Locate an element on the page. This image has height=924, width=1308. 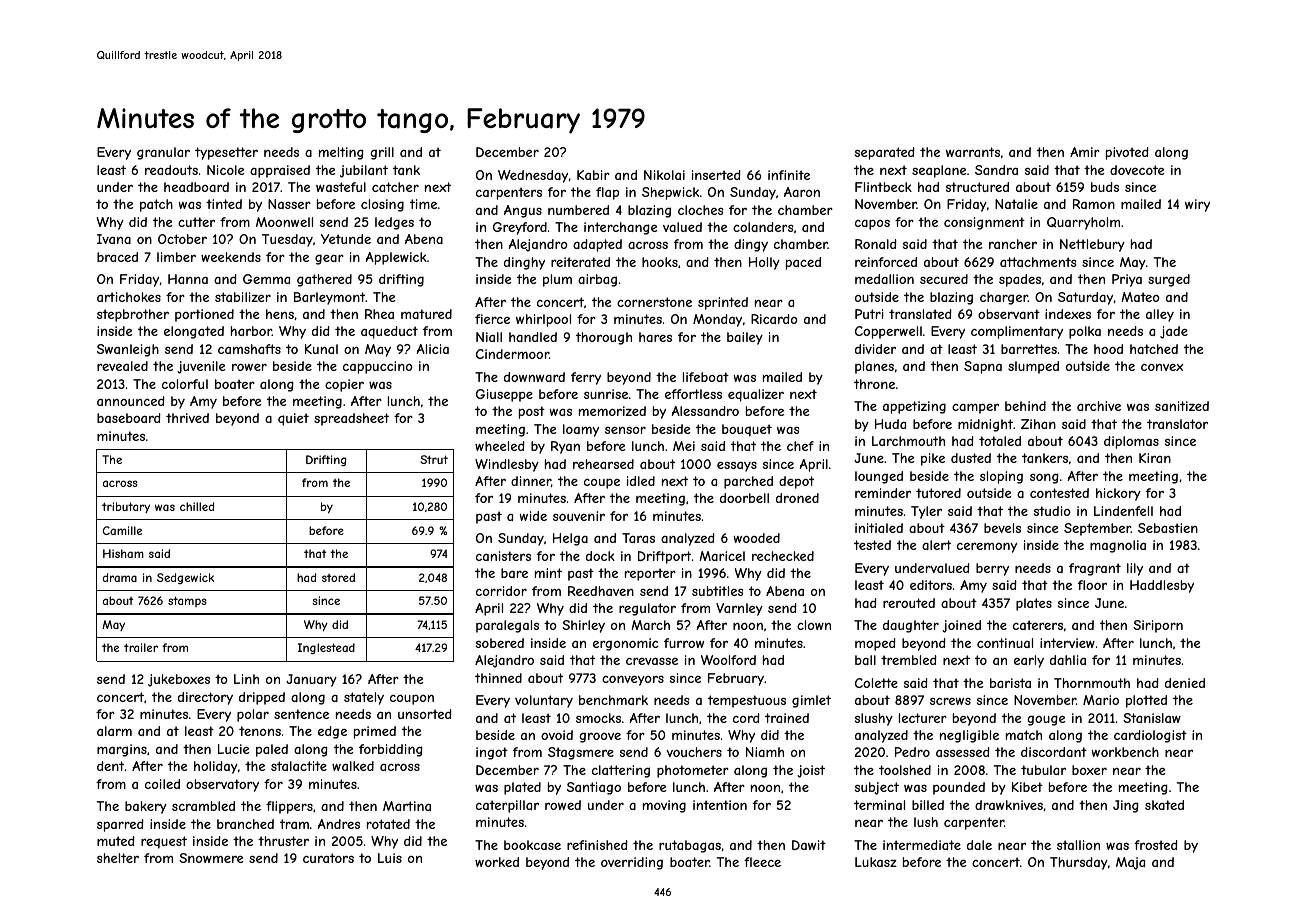
behind is located at coordinates (1025, 406).
